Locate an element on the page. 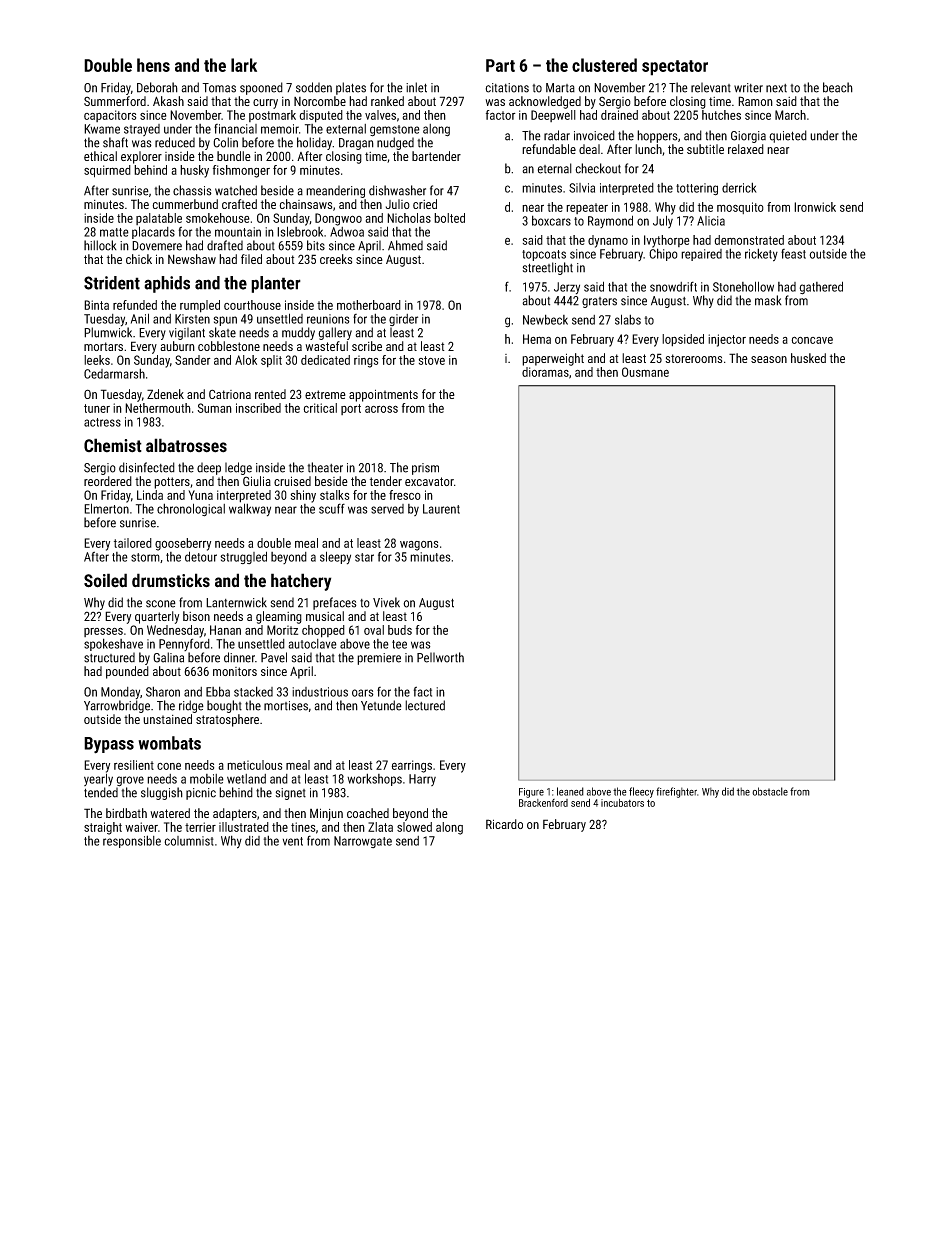  Part is located at coordinates (500, 65).
